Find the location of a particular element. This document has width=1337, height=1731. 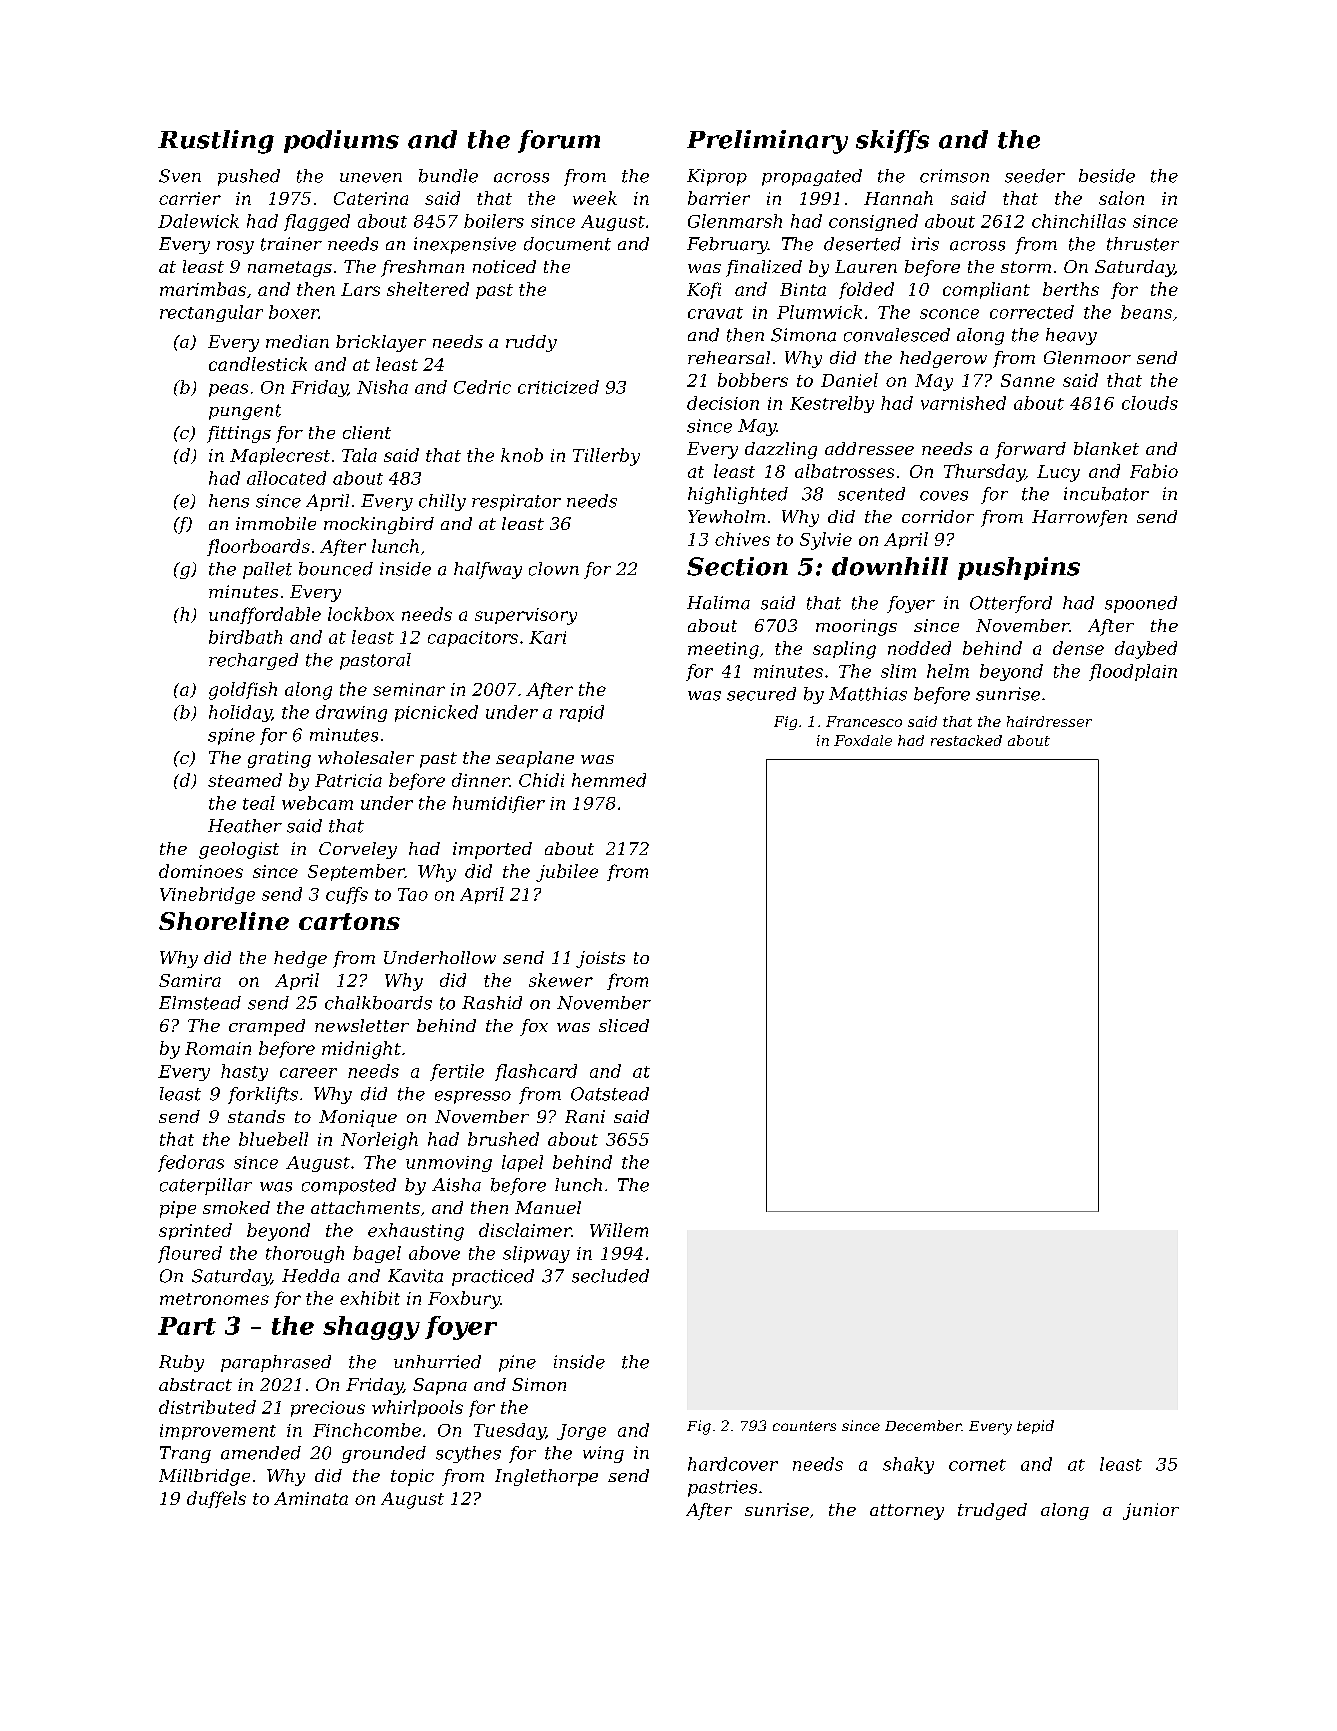

chilly is located at coordinates (442, 502).
